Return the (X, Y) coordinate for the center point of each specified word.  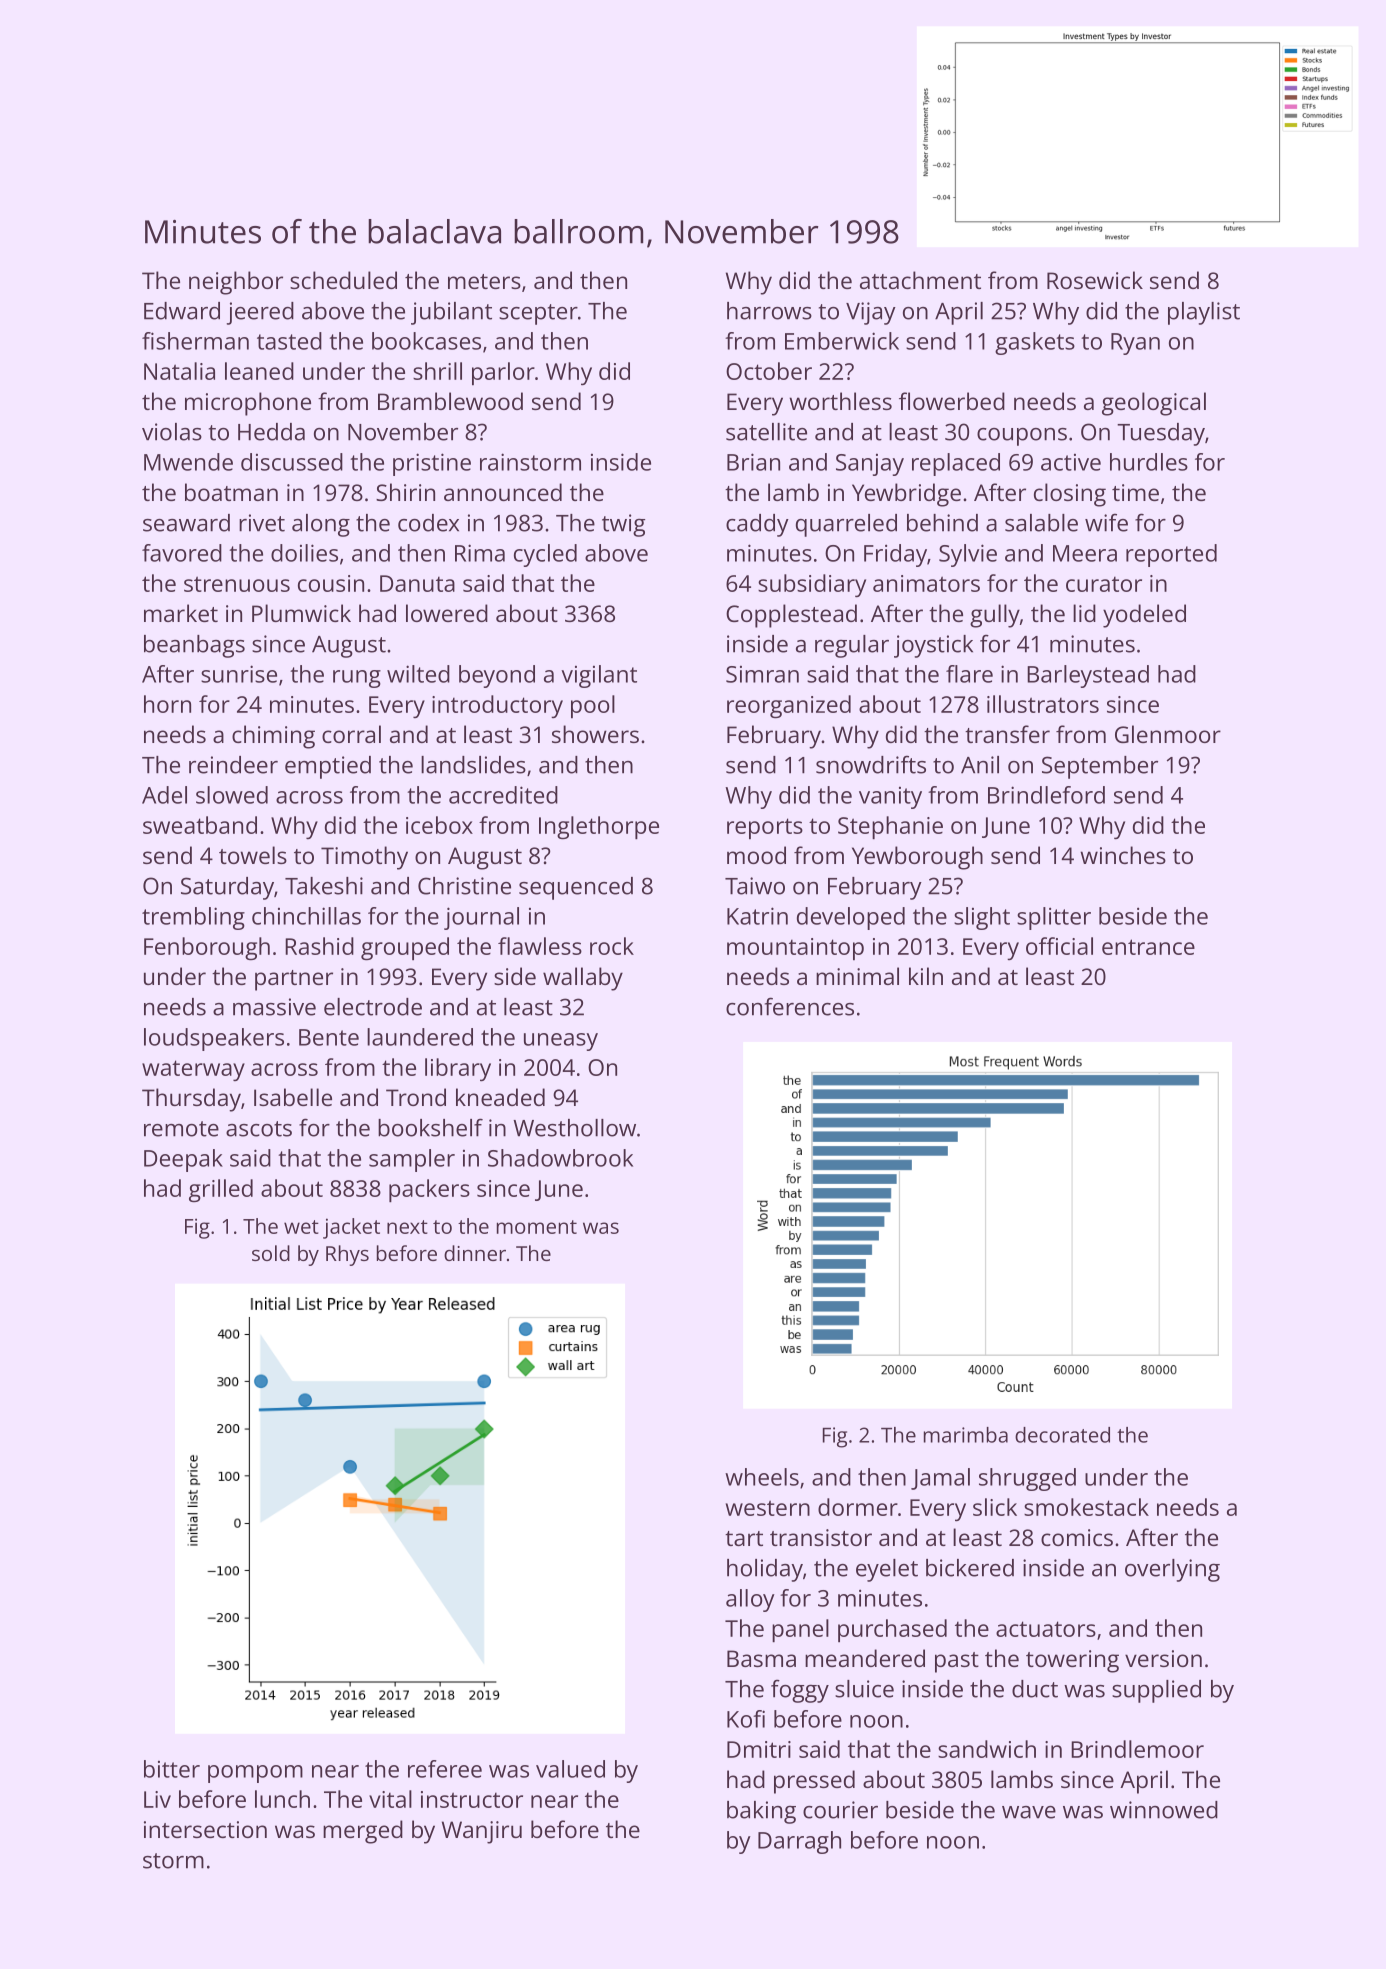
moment (537, 1227)
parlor (503, 373)
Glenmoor (1168, 734)
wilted (418, 674)
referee (445, 1769)
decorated (1062, 1435)
